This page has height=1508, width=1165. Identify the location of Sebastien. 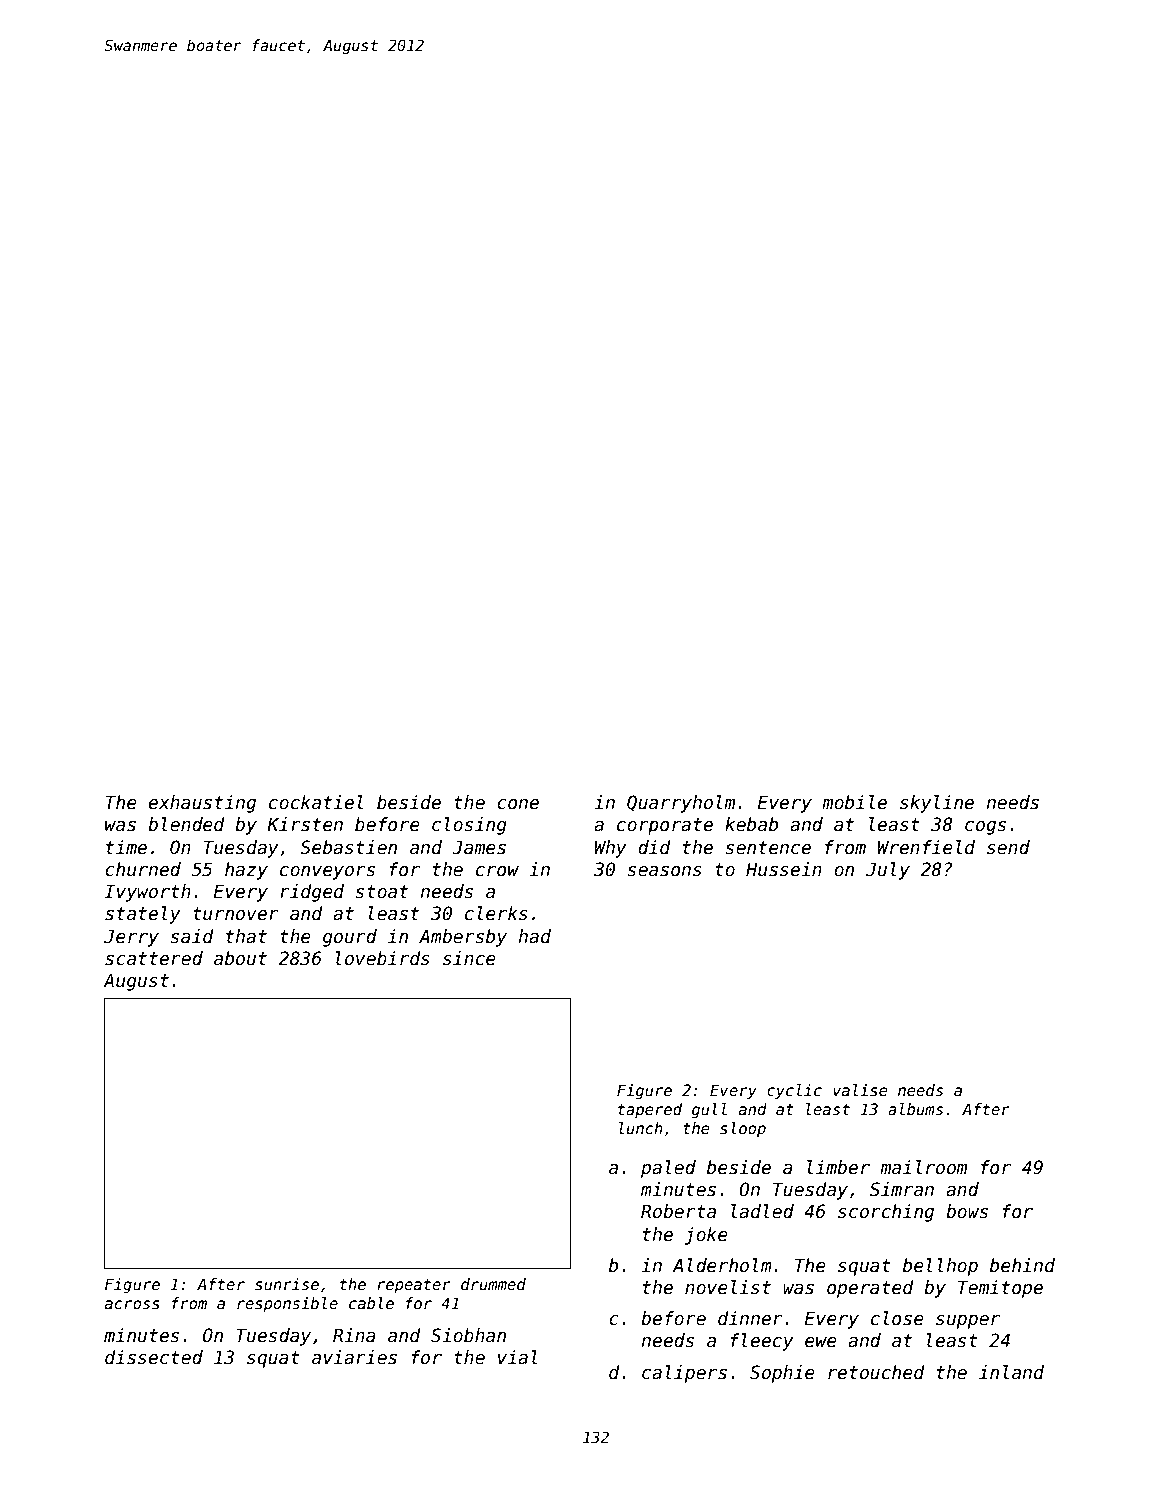
(348, 847).
